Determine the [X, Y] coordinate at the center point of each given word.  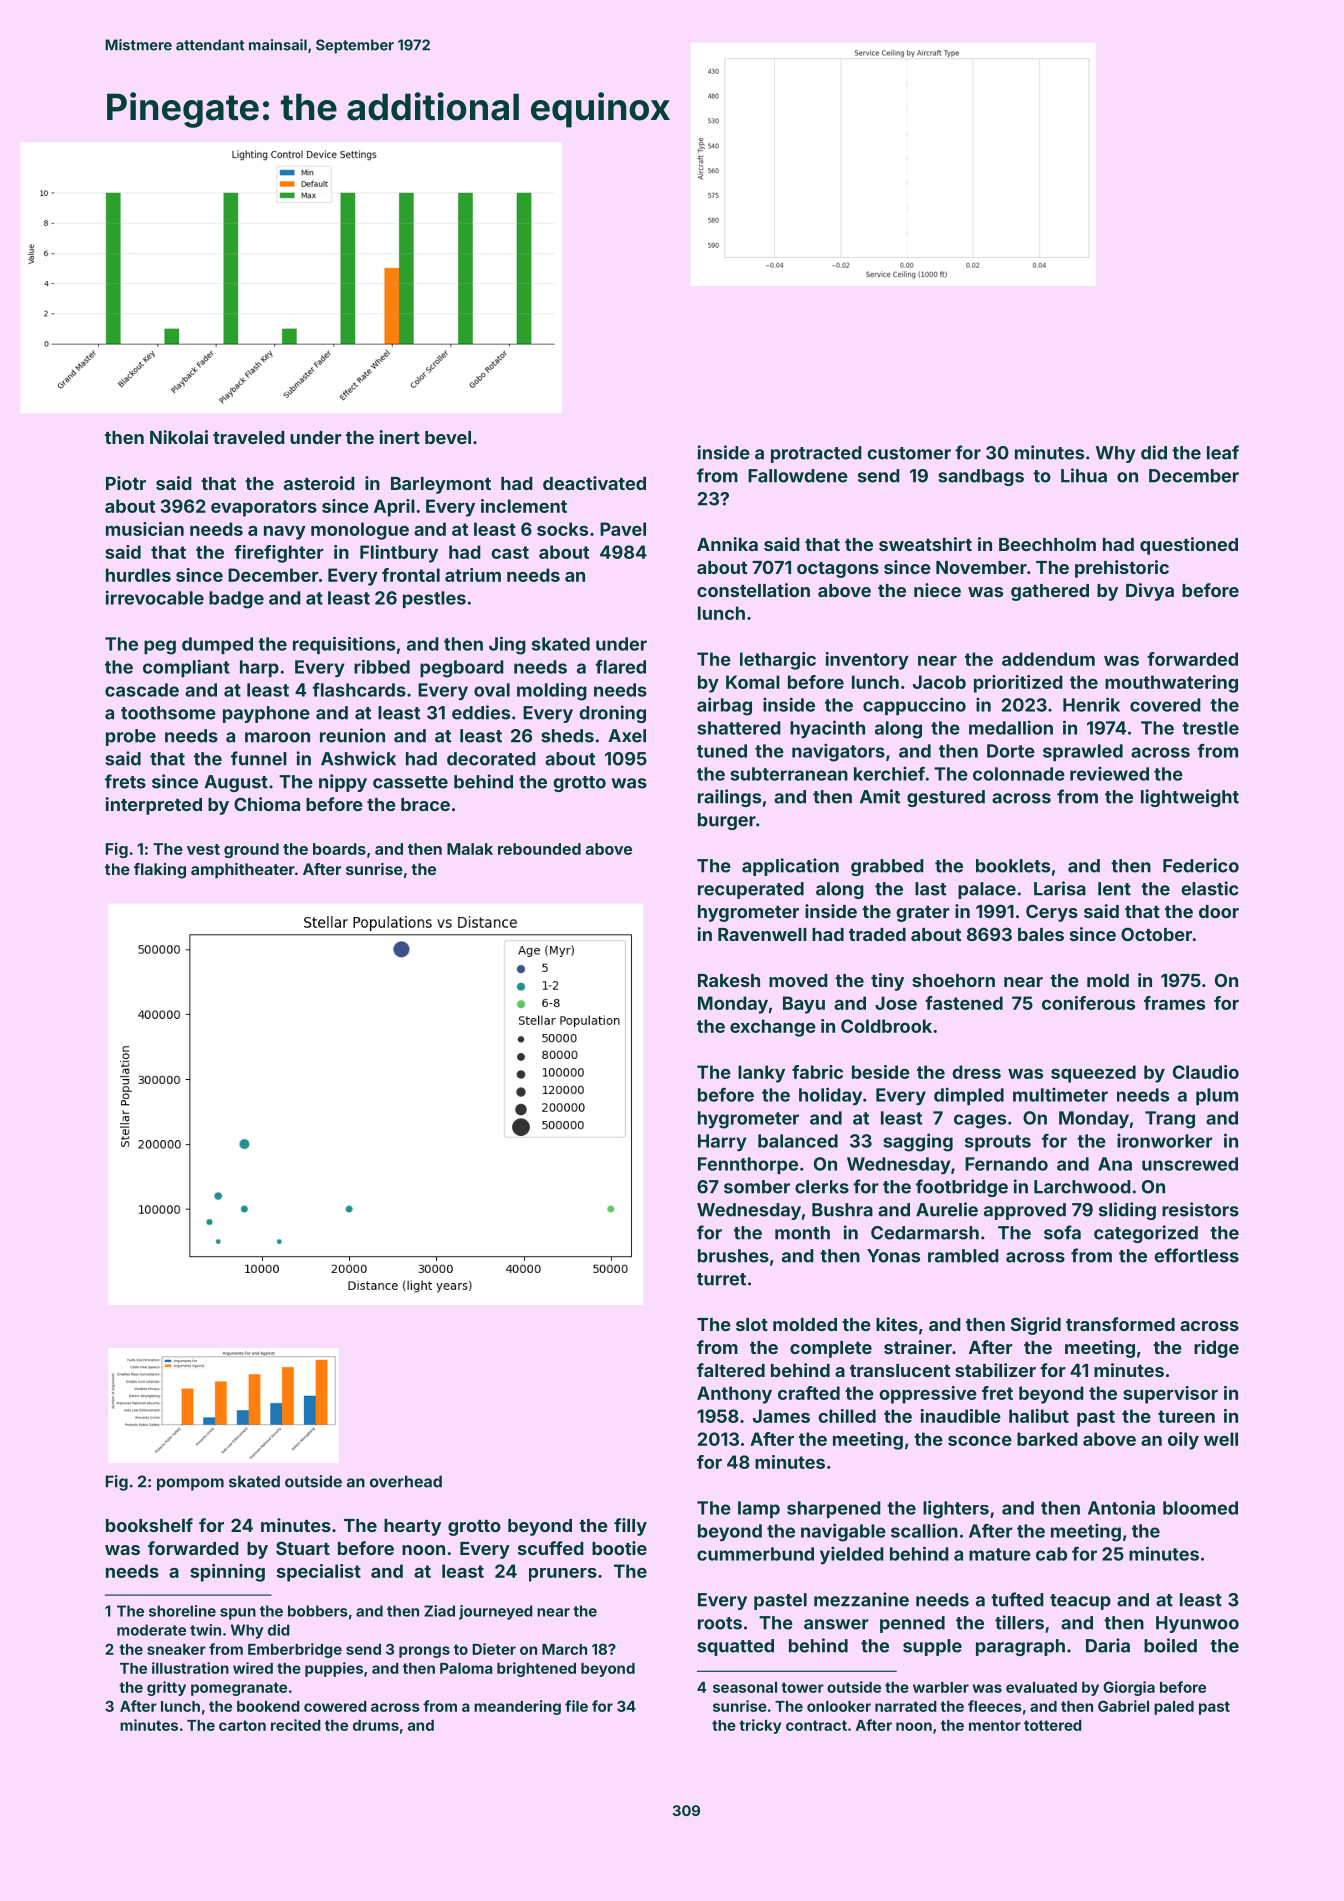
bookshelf [149, 1525]
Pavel [623, 529]
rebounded [539, 849]
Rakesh [729, 980]
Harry [722, 1142]
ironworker [1165, 1140]
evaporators [264, 508]
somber [757, 1187]
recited [296, 1725]
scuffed [551, 1548]
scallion [924, 1530]
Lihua [1084, 475]
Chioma [267, 804]
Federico [1201, 865]
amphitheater [243, 871]
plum [1217, 1096]
